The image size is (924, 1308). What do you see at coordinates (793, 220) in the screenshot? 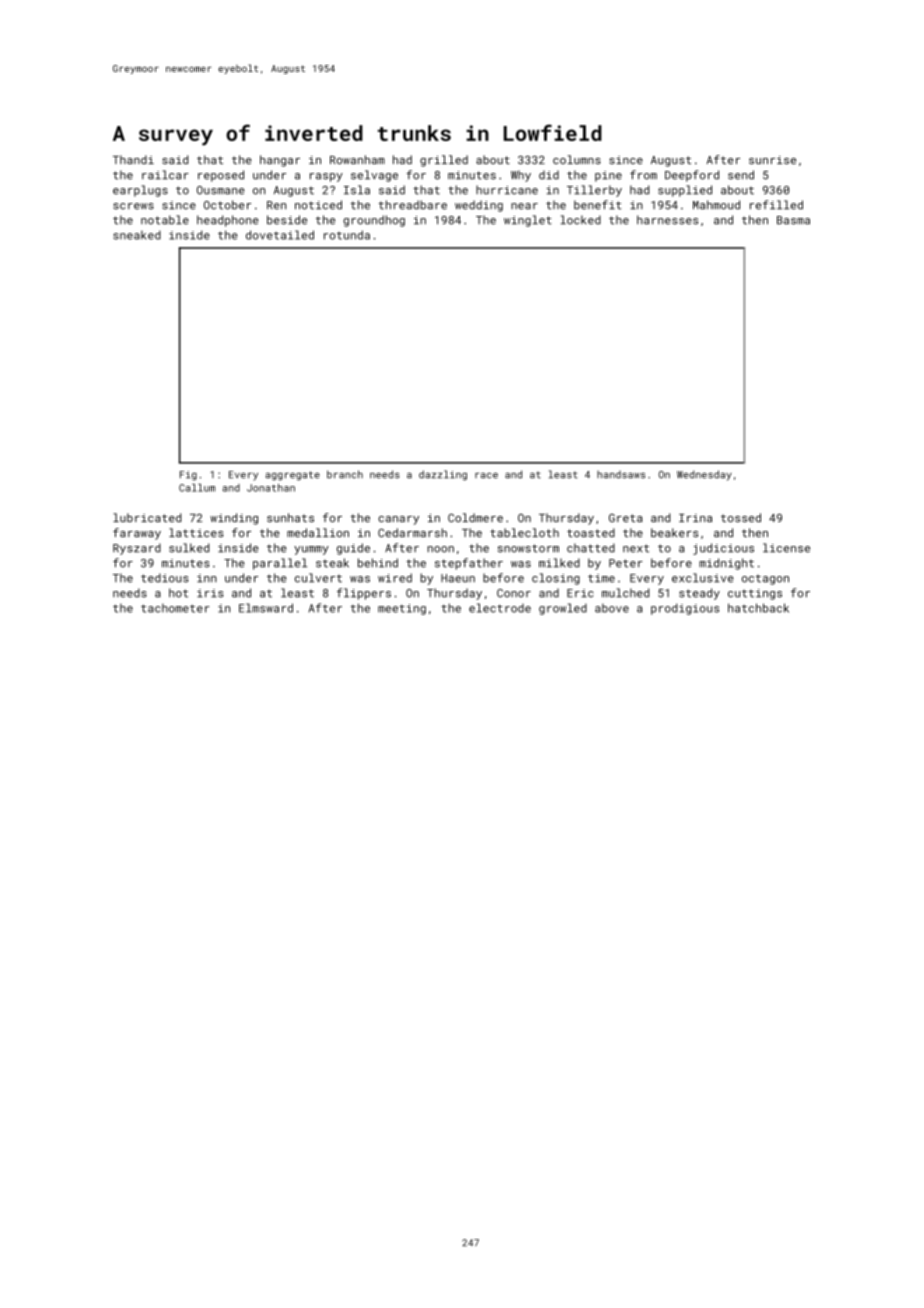
I see `Basma` at bounding box center [793, 220].
